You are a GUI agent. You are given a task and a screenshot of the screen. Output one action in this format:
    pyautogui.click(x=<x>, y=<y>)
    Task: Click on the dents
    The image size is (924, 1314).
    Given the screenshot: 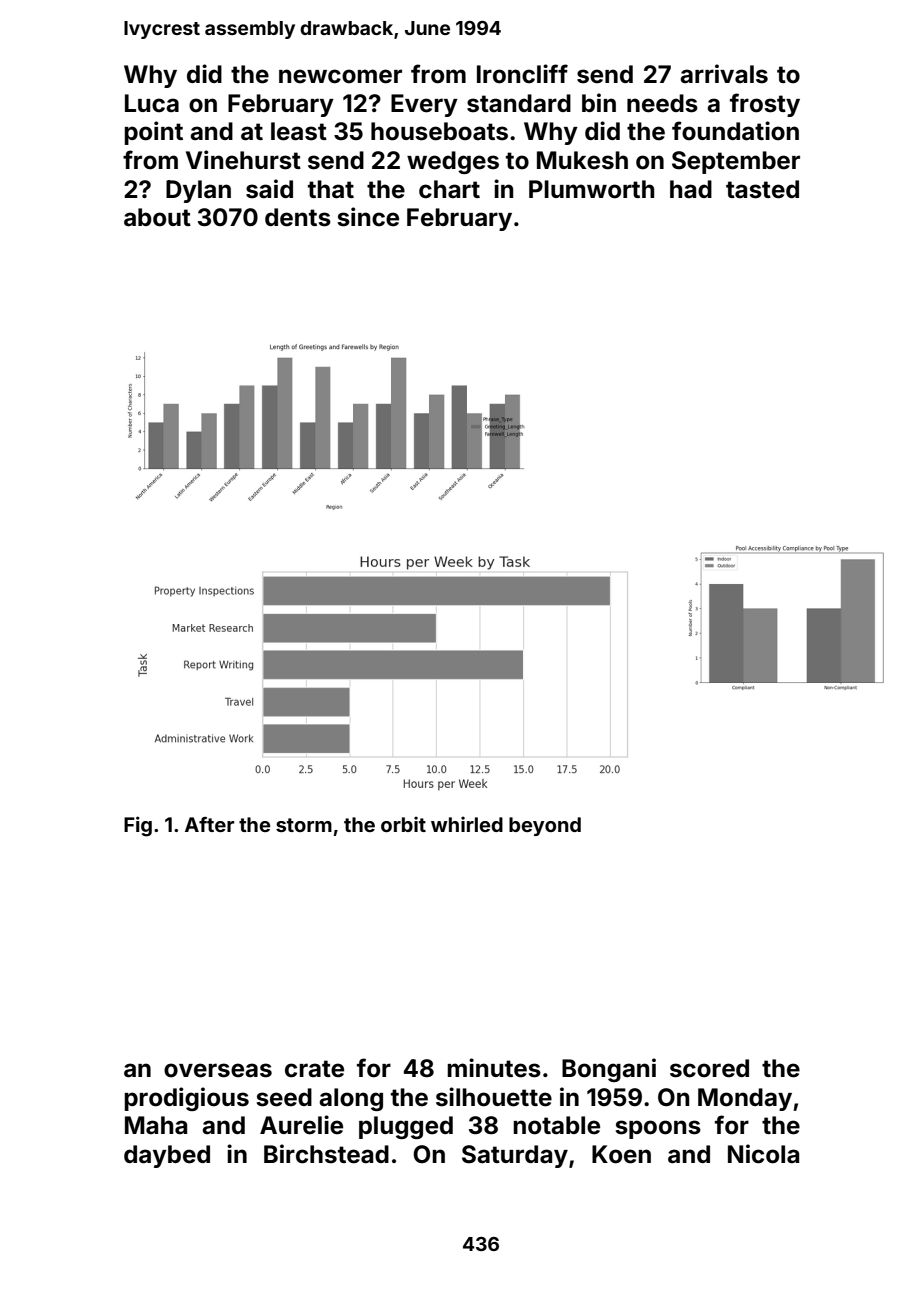 What is the action you would take?
    pyautogui.click(x=298, y=217)
